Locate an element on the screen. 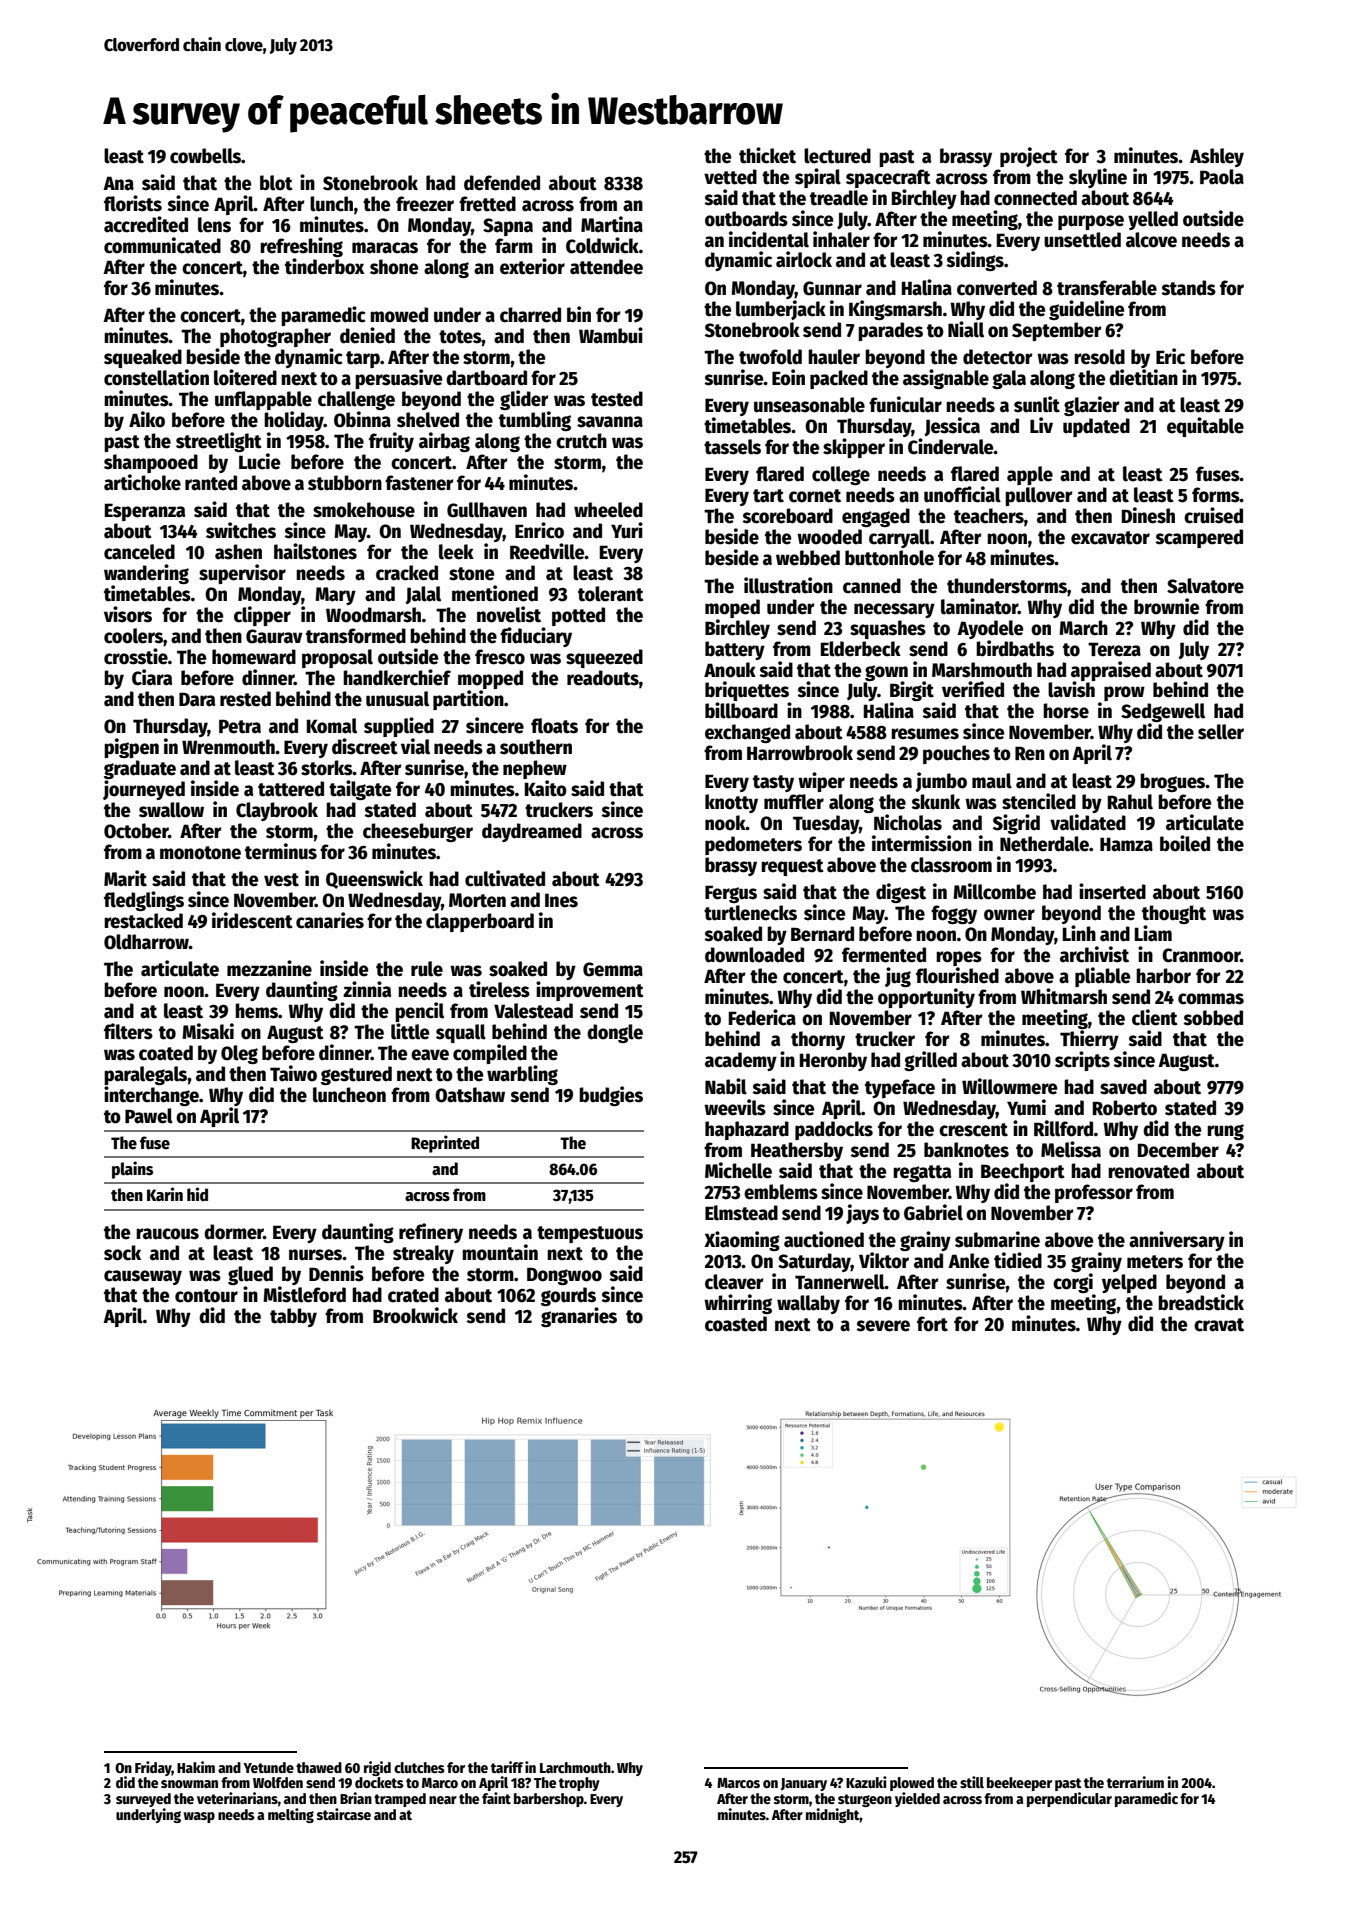 This screenshot has width=1348, height=1906. project is located at coordinates (1029, 157).
